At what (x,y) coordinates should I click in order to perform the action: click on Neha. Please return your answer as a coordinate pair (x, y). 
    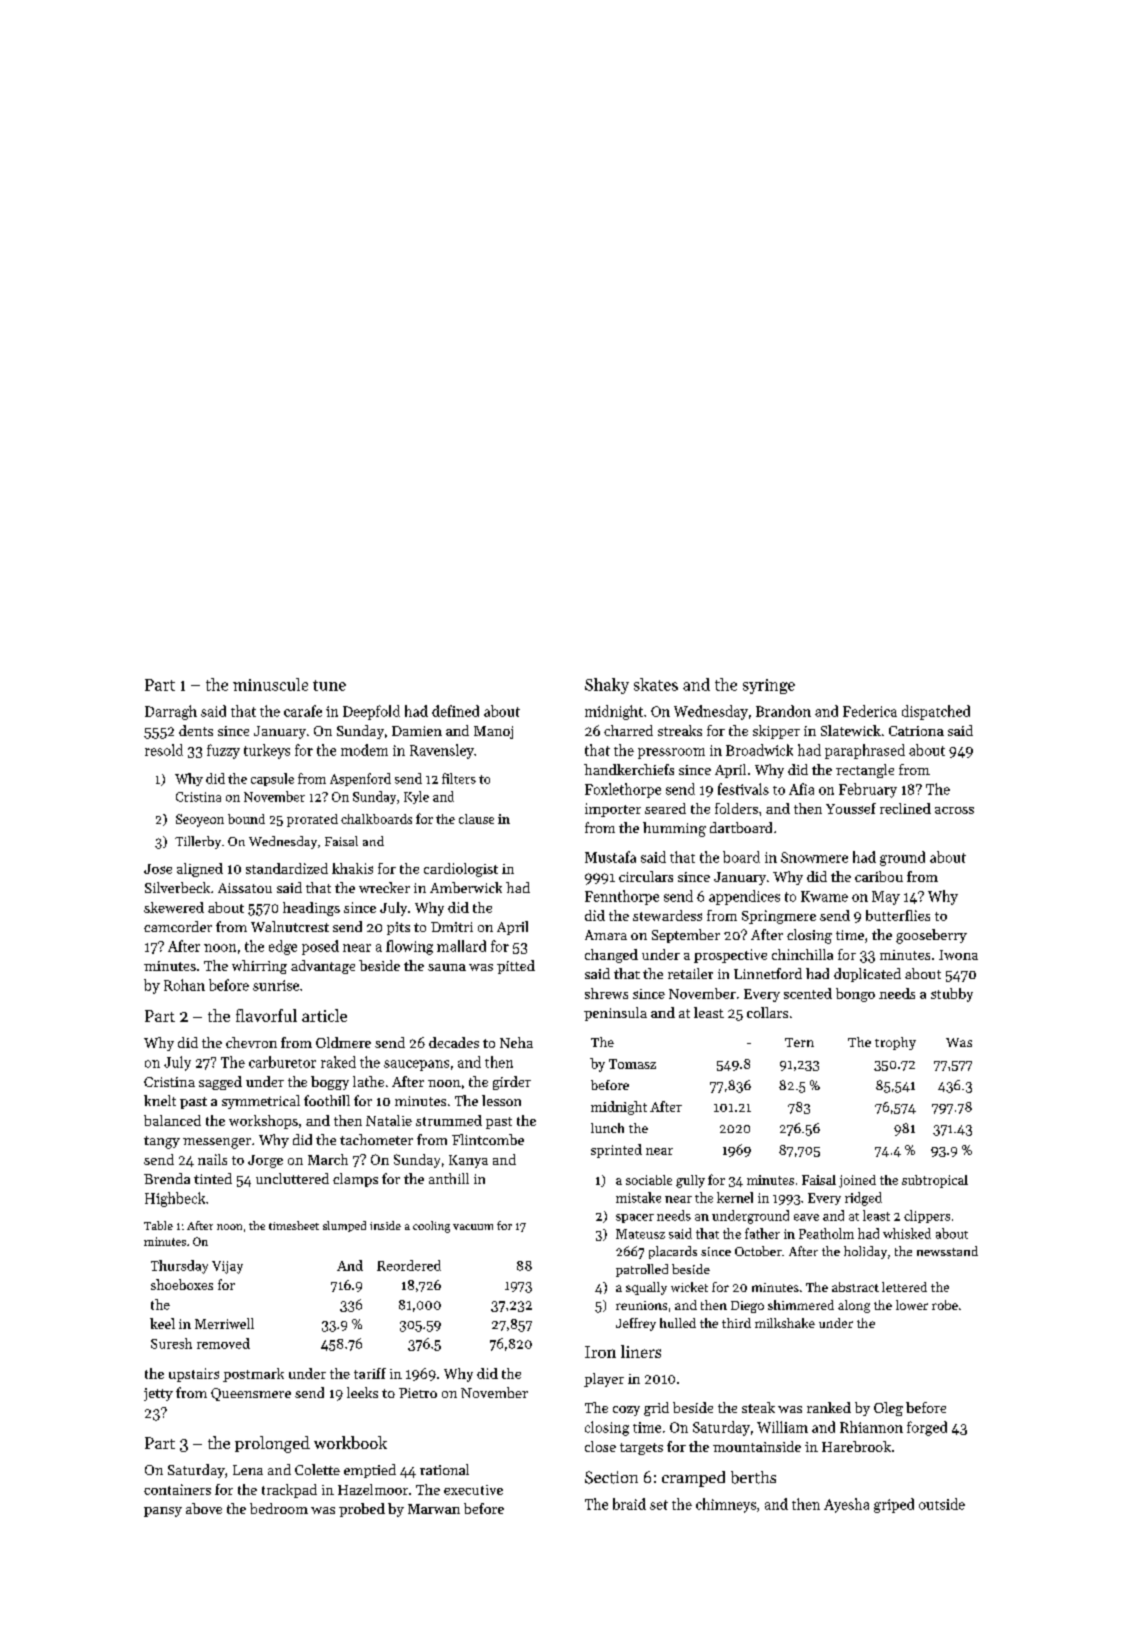
    Looking at the image, I should click on (516, 1042).
